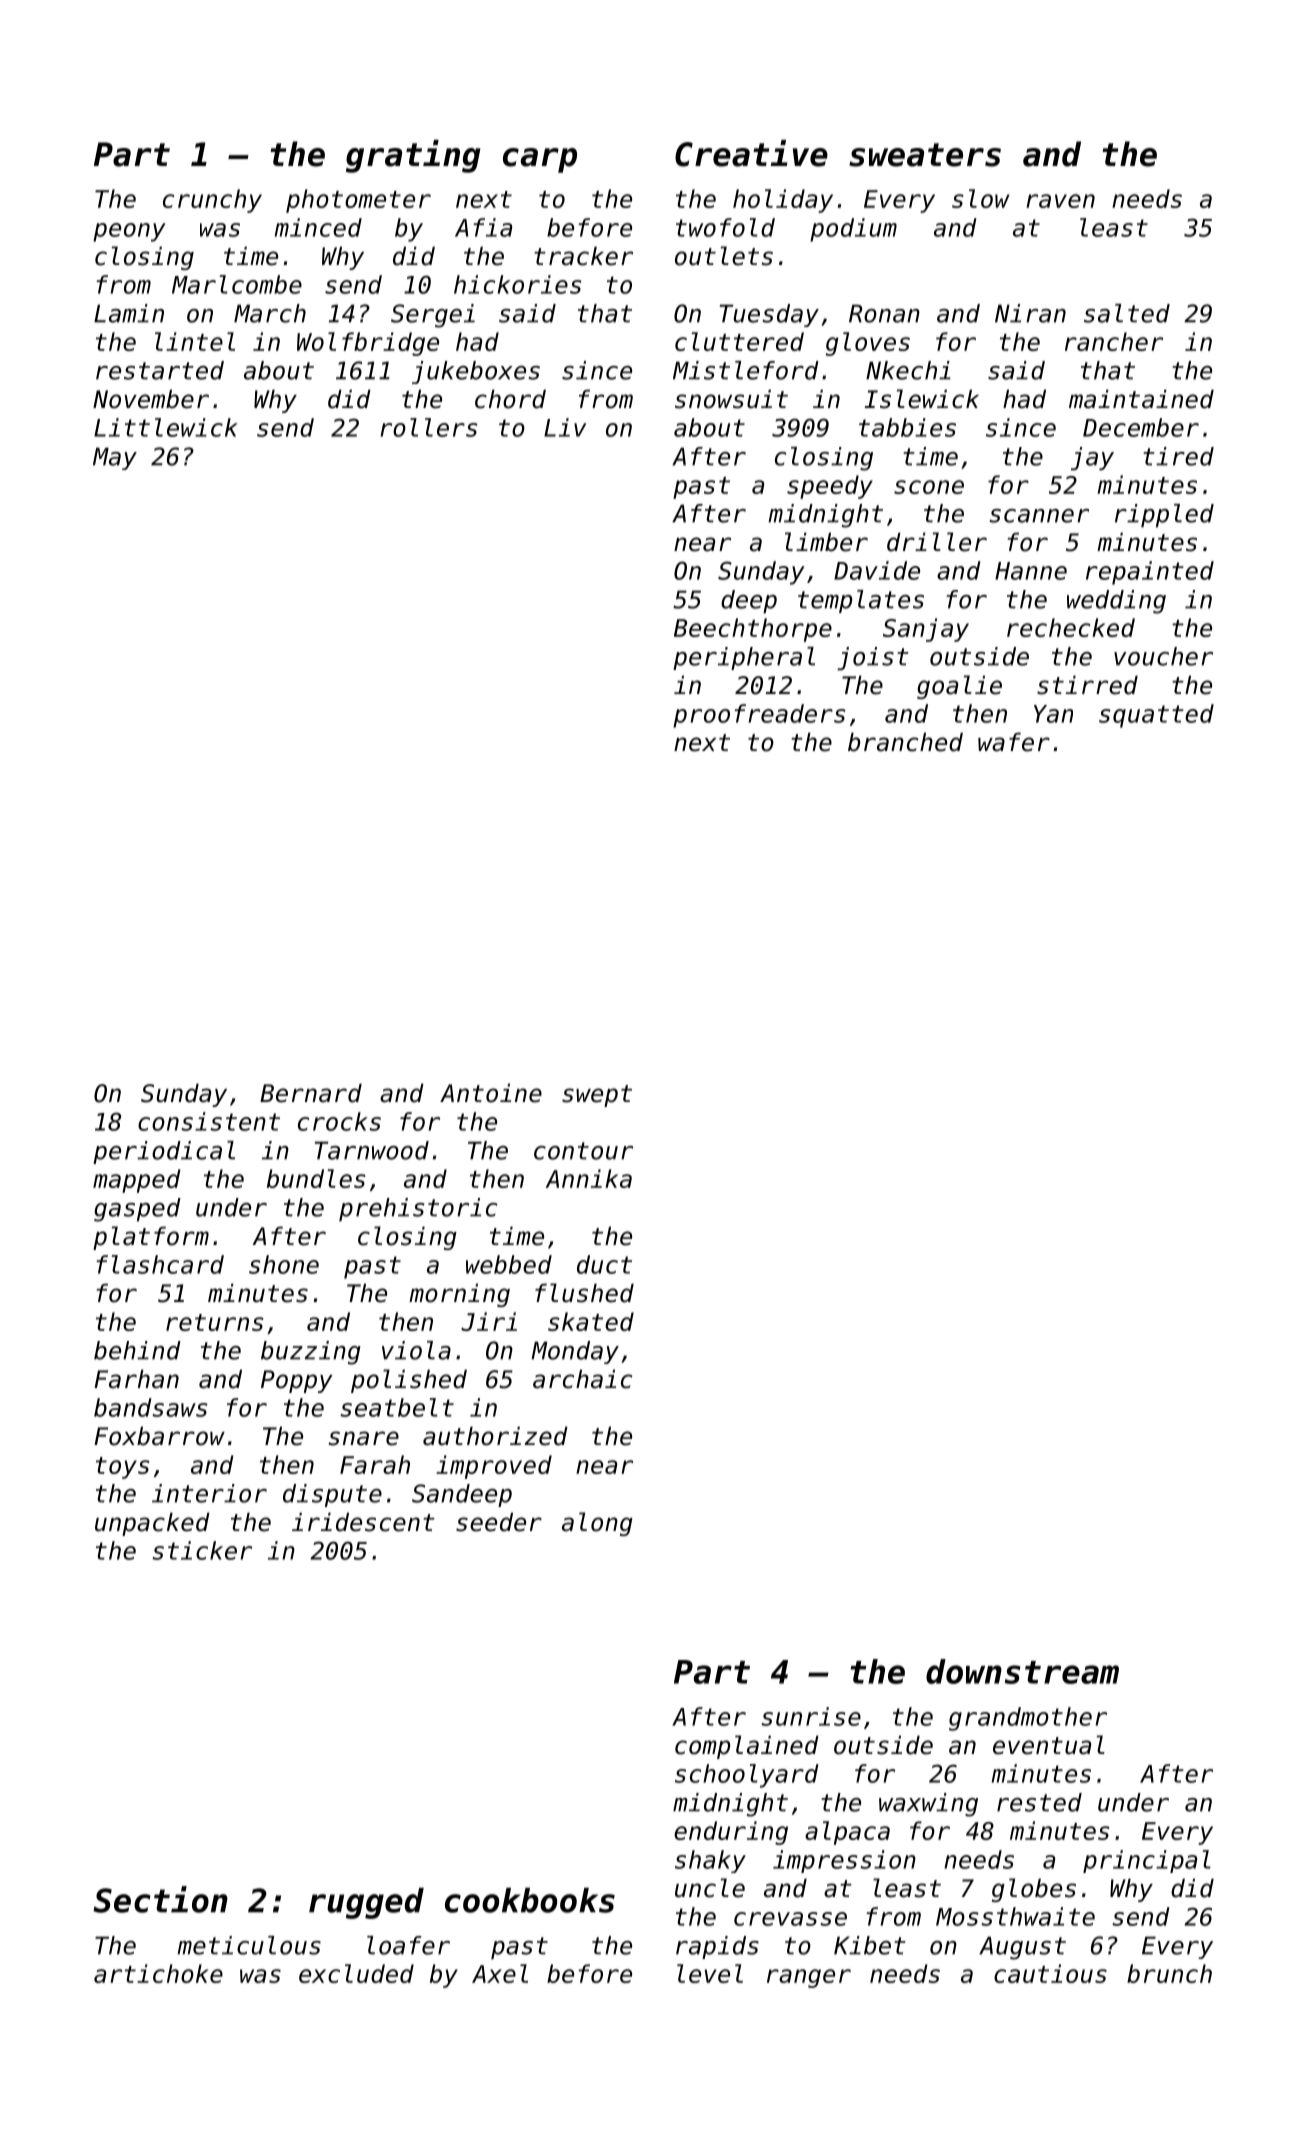 The image size is (1307, 2153). Describe the element at coordinates (164, 1152) in the image. I see `periodical` at that location.
